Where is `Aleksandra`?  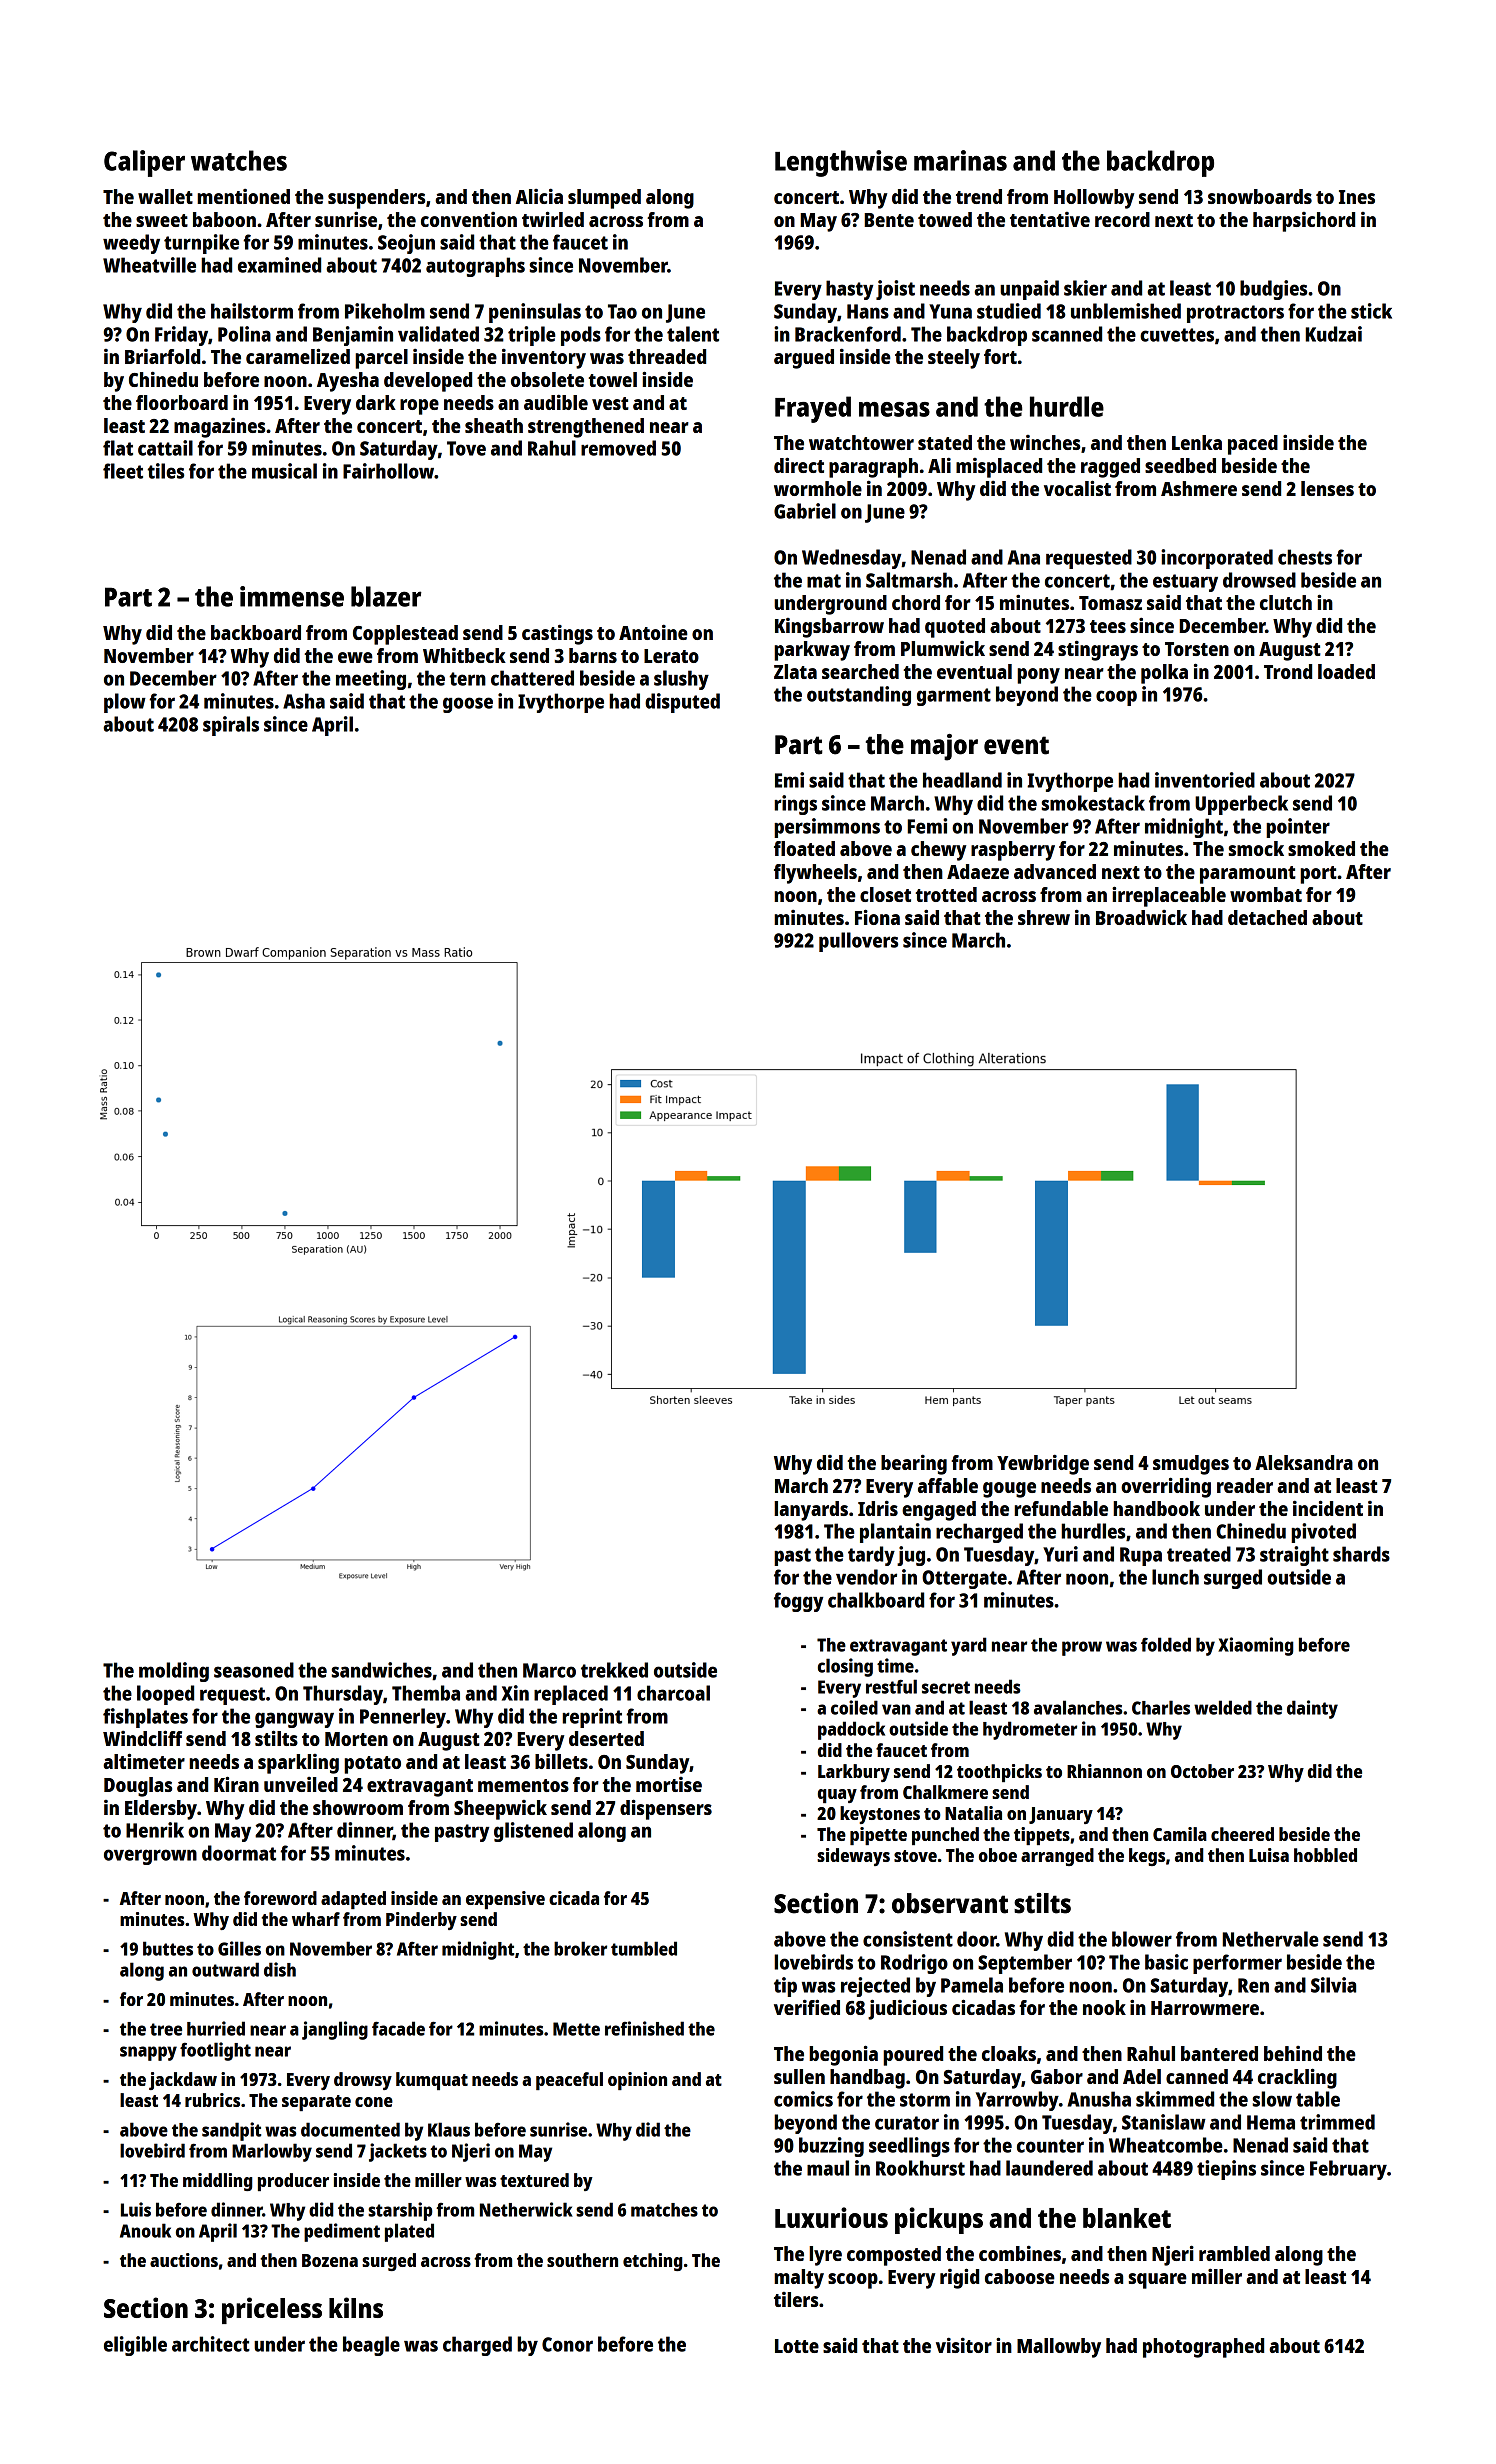 Aleksandra is located at coordinates (1304, 1462).
